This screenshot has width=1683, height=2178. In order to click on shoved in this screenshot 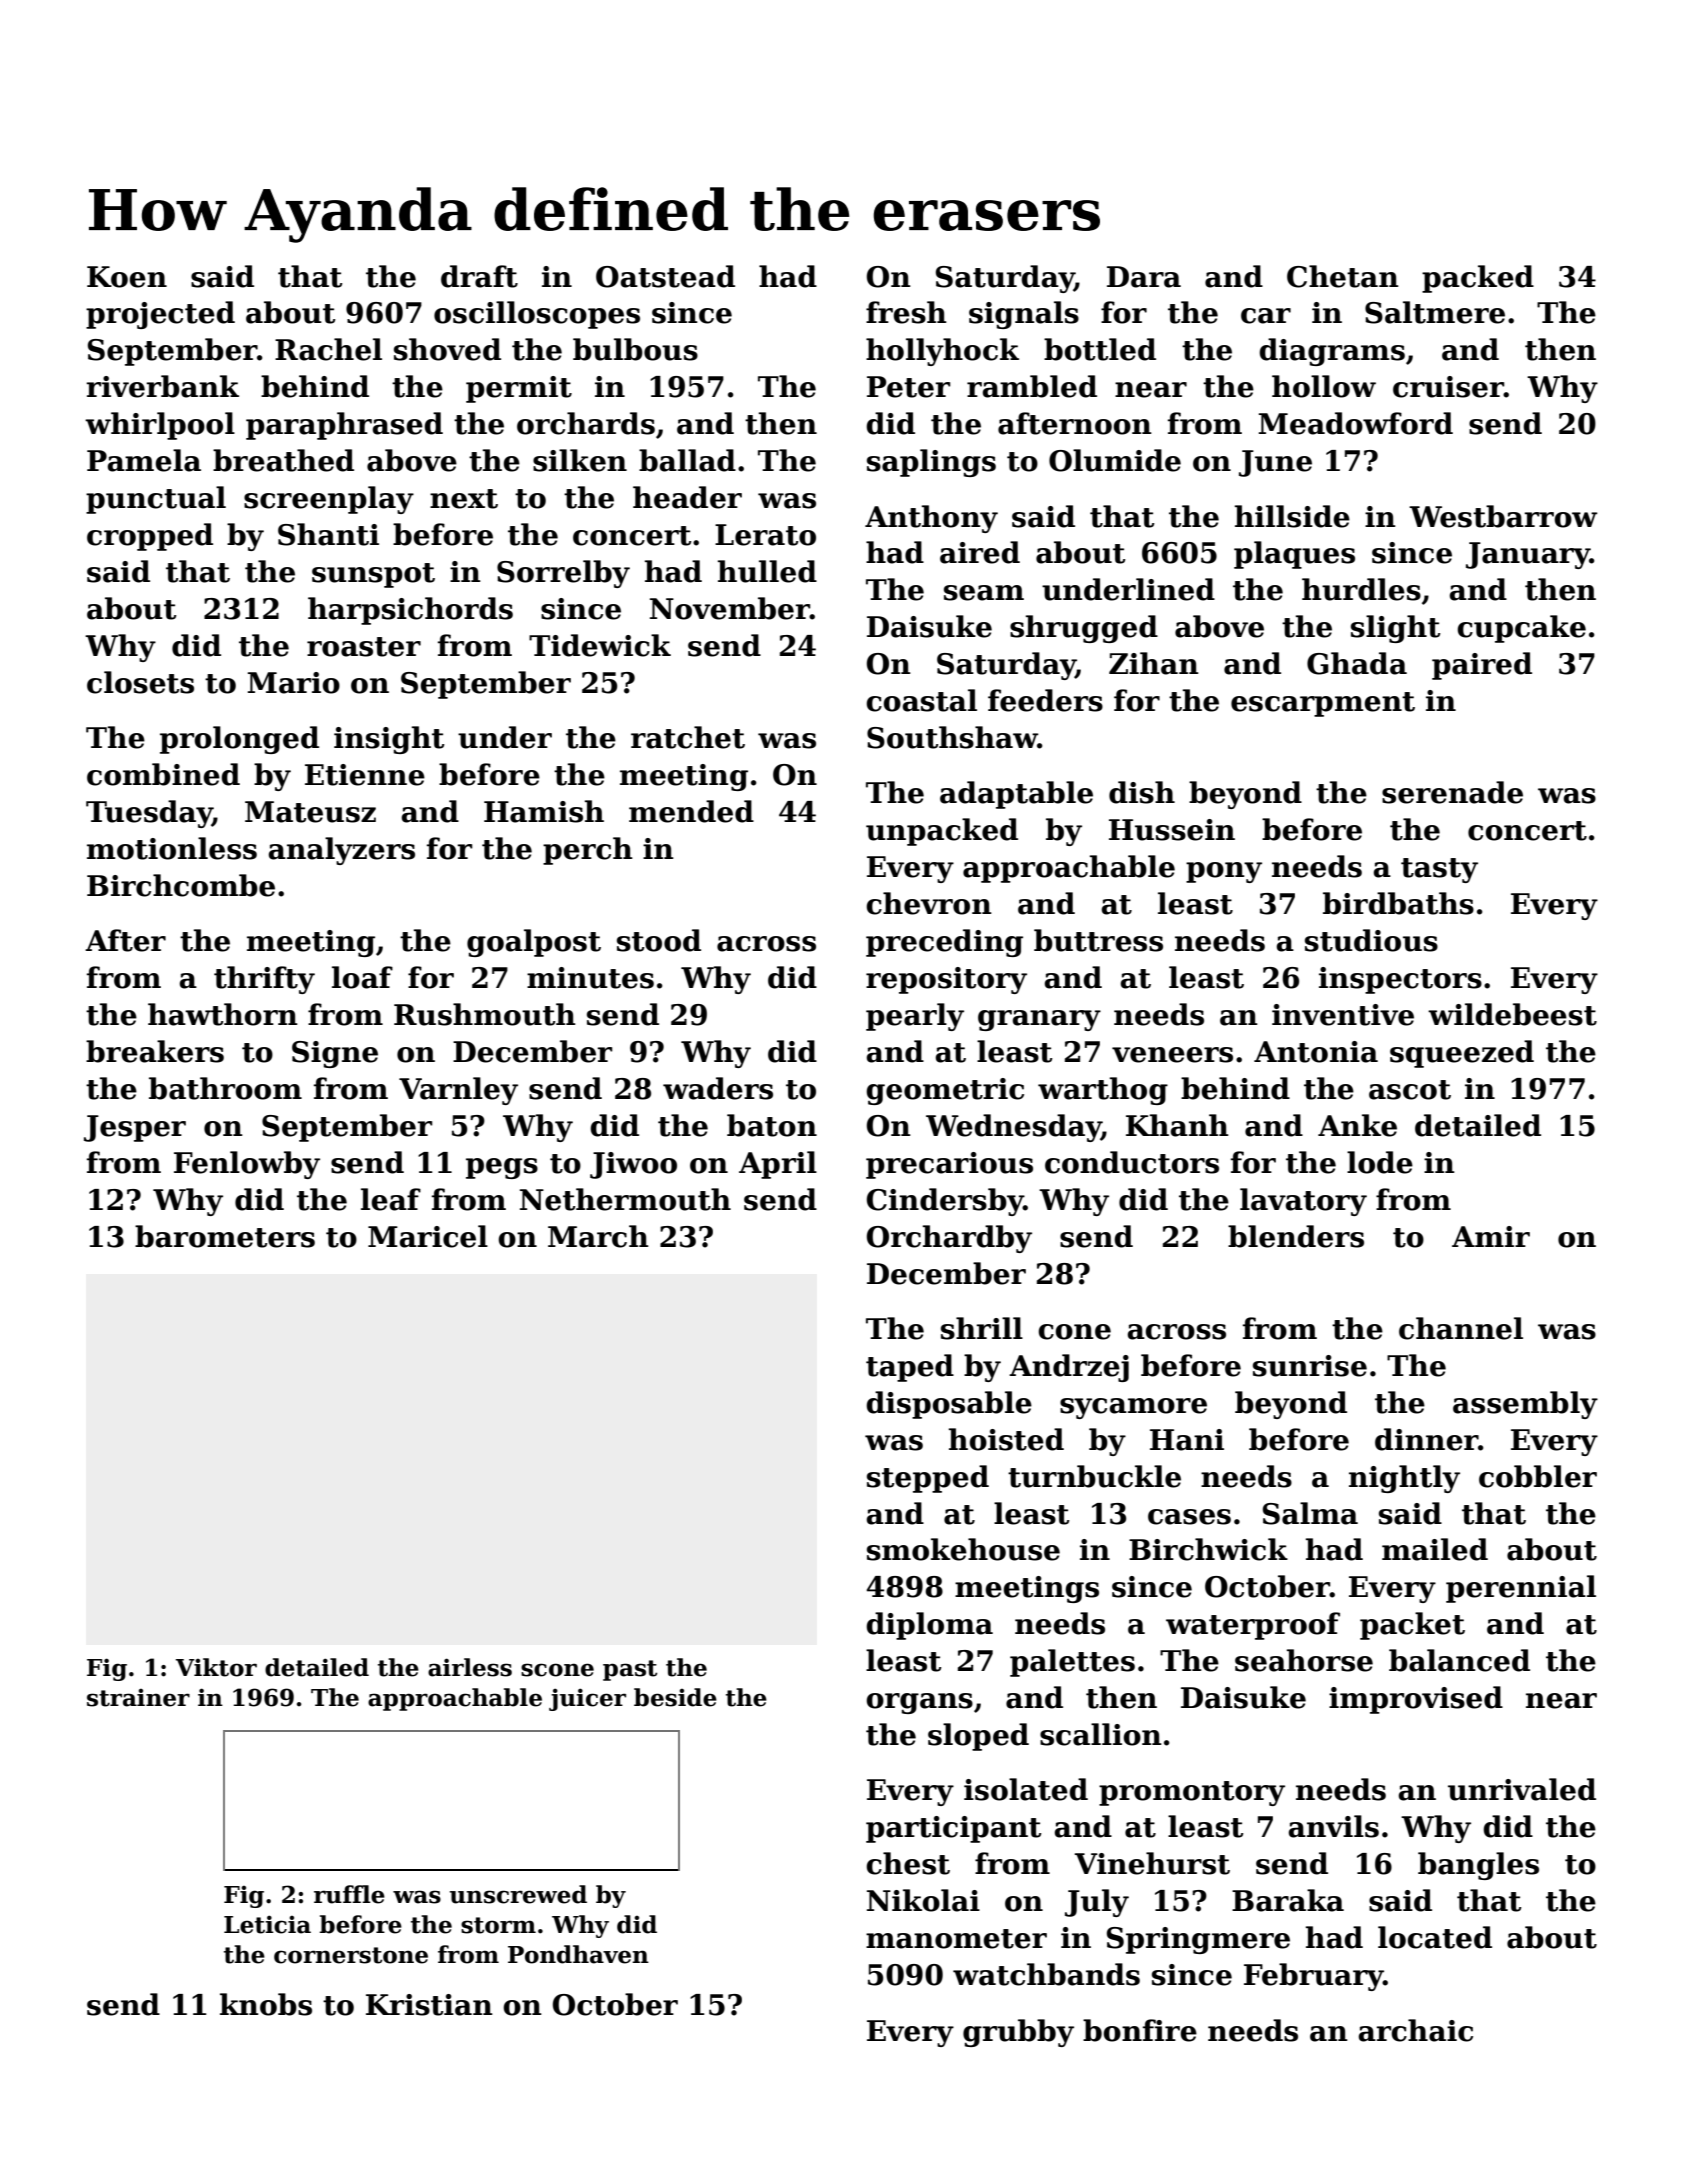, I will do `click(447, 349)`.
